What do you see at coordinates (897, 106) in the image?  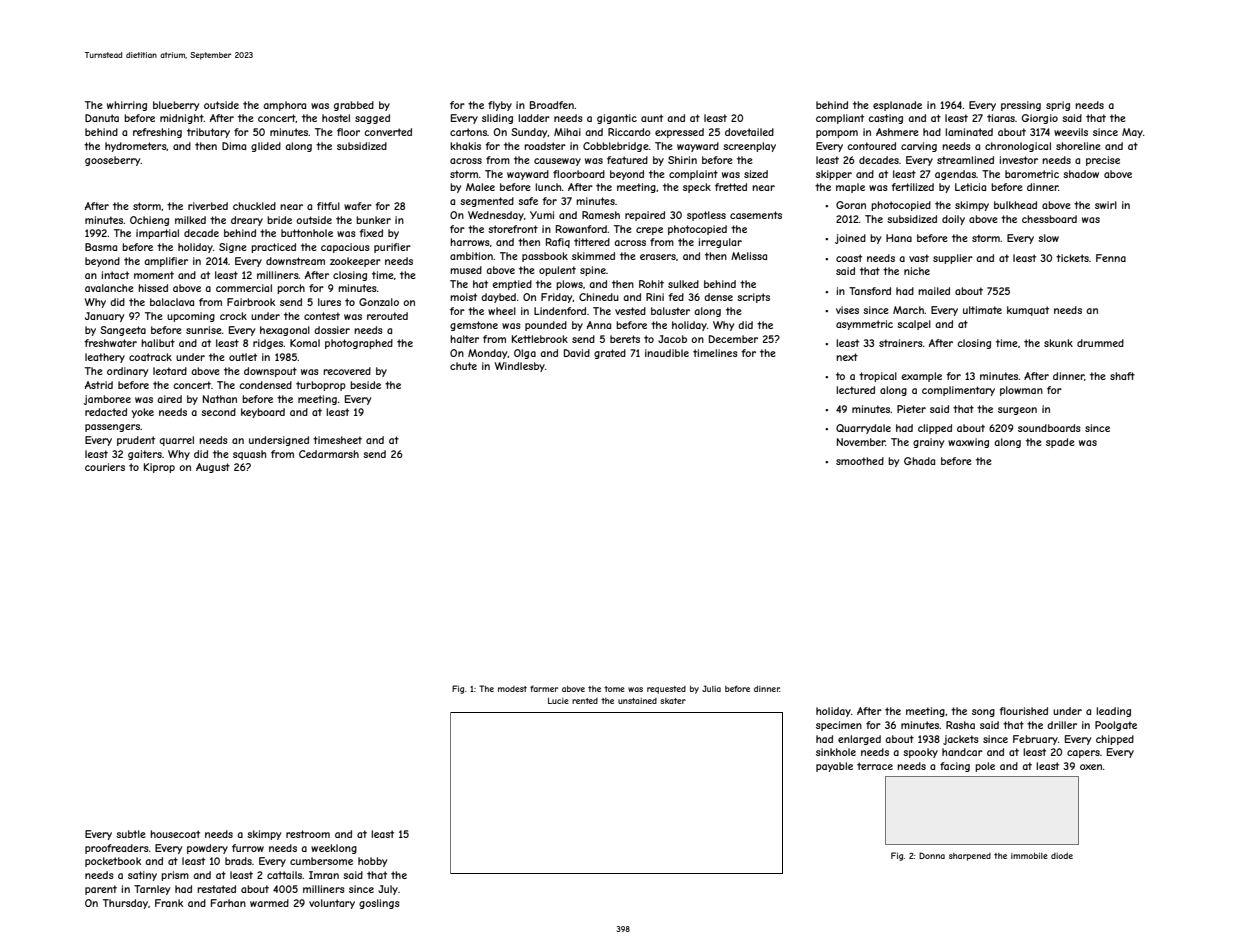 I see `esplanade` at bounding box center [897, 106].
